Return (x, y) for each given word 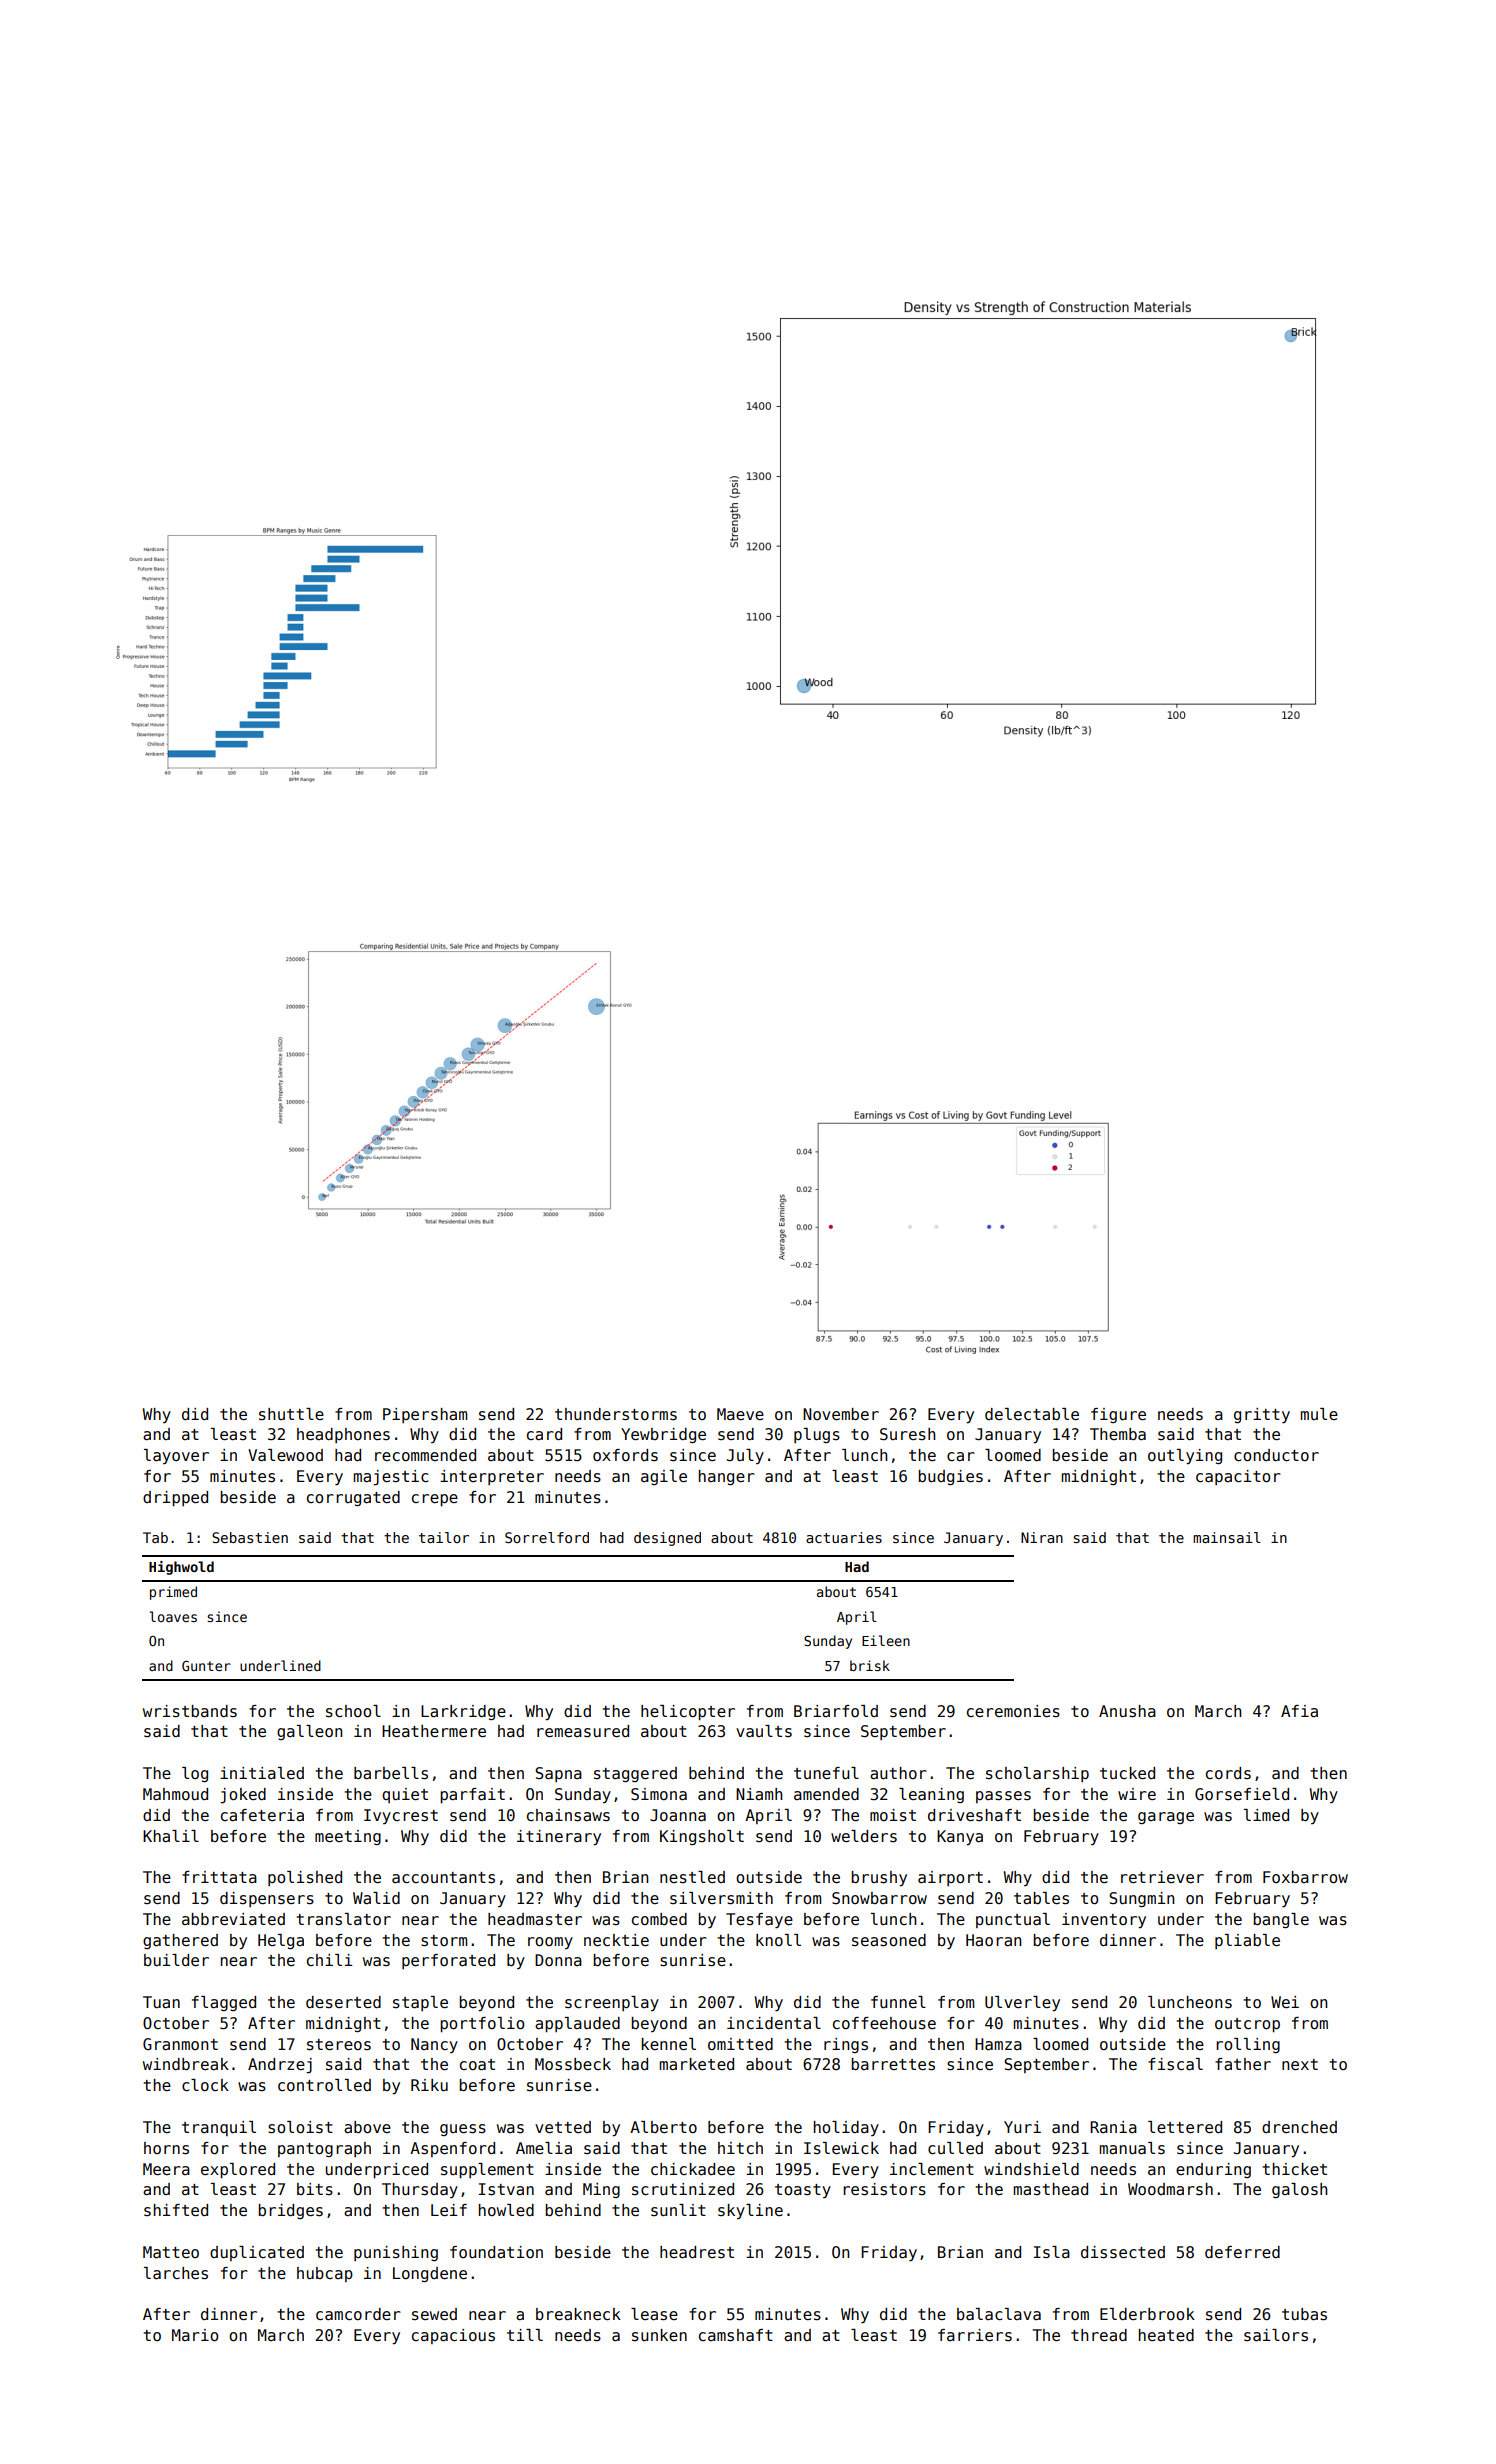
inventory (1104, 1921)
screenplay (612, 2003)
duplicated (257, 2253)
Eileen (886, 1640)
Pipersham (425, 1415)
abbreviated (233, 1919)
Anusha (1127, 1711)
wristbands (190, 1711)
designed (667, 1539)
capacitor (1238, 1477)
